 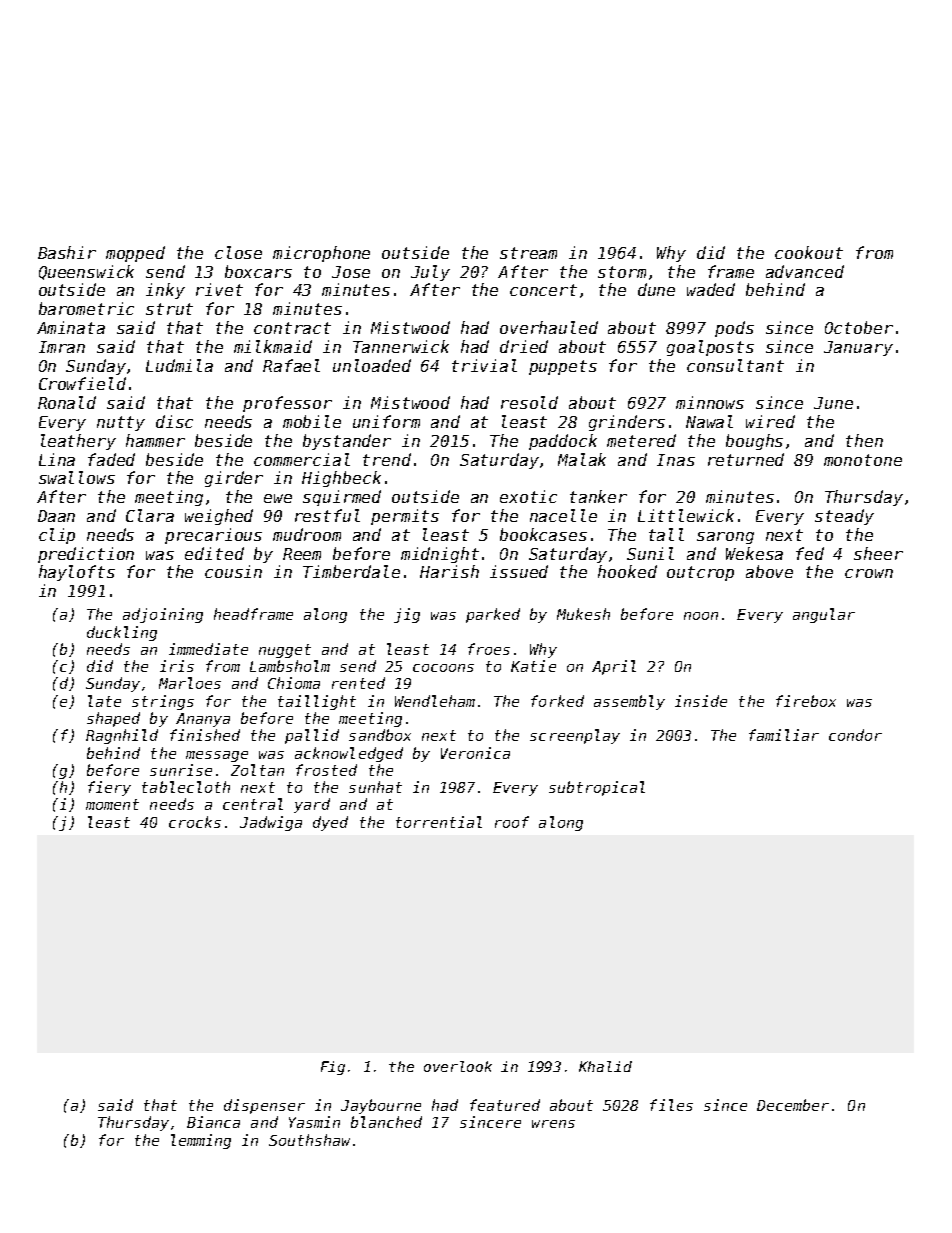 I want to click on dispenser, so click(x=264, y=1106).
